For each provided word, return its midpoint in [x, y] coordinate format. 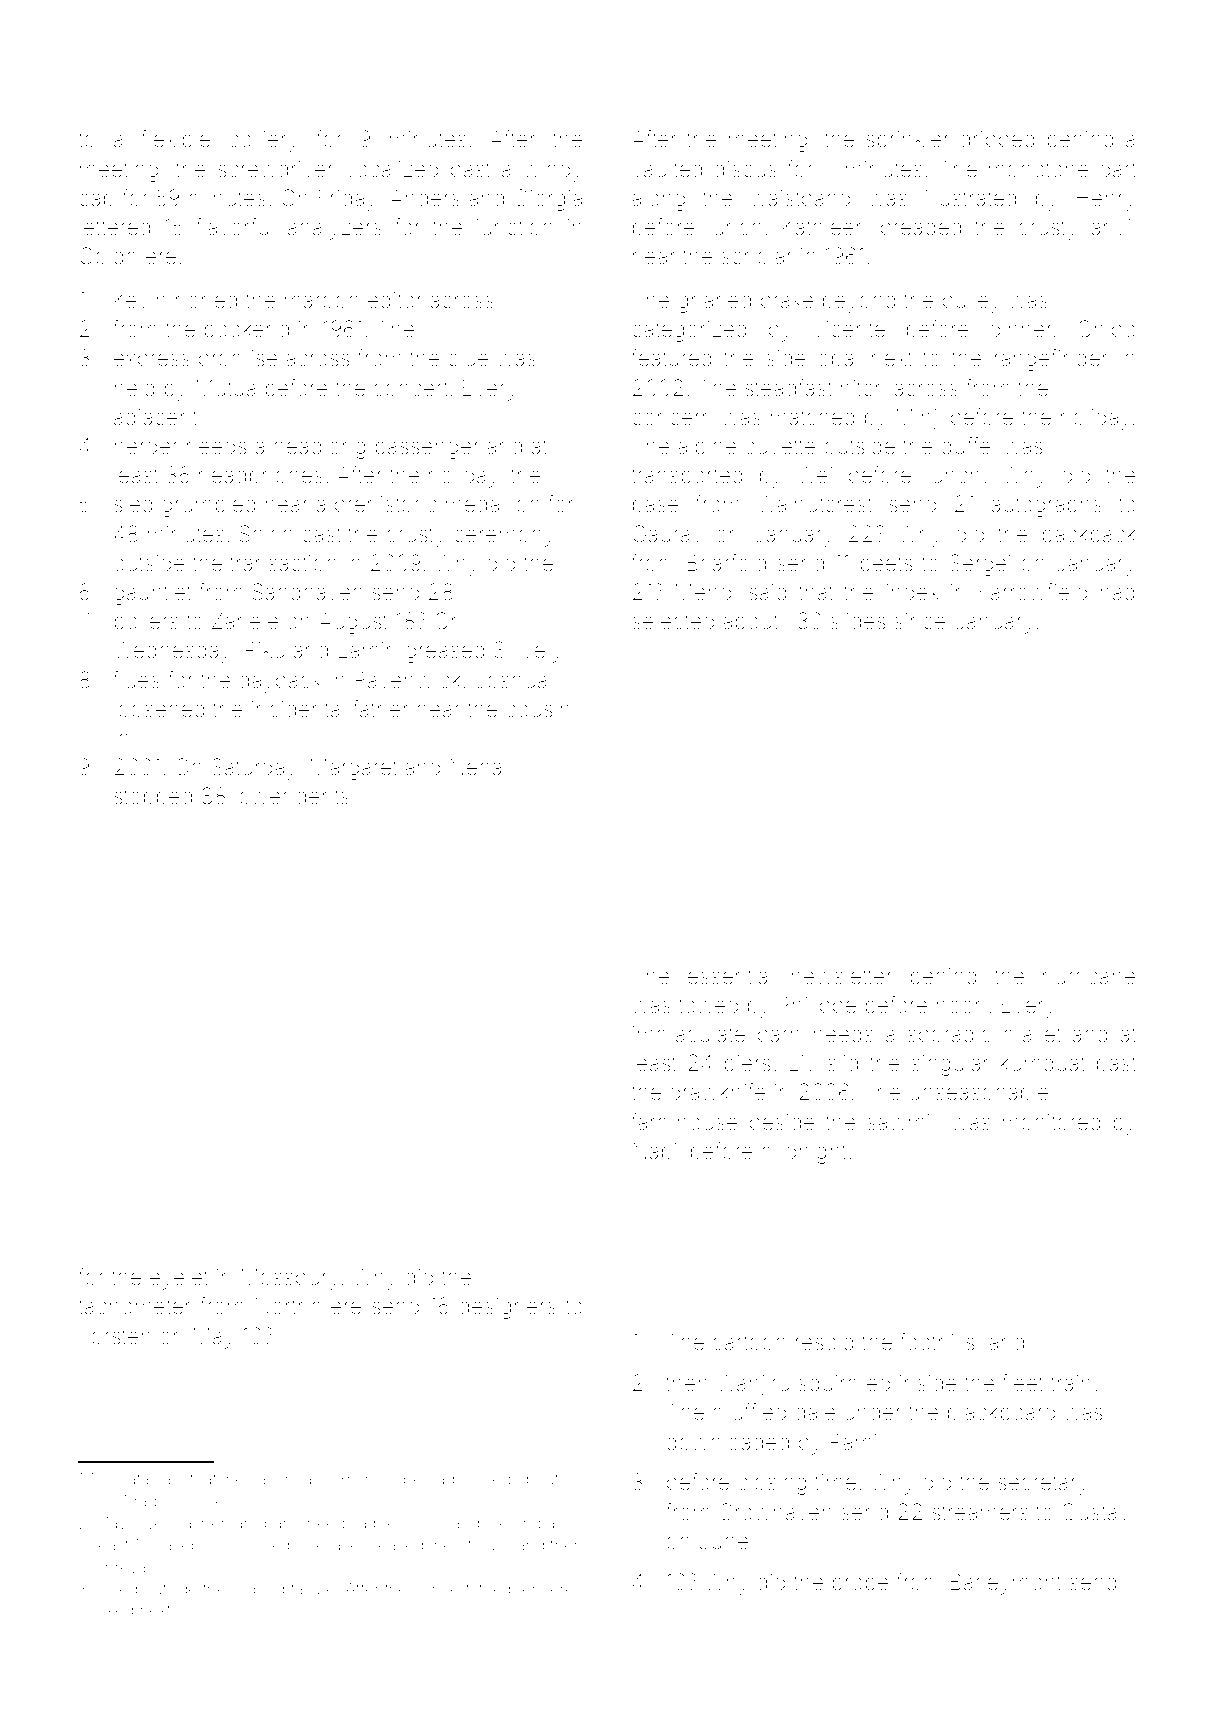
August [353, 623]
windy [553, 171]
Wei [814, 475]
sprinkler [907, 141]
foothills [937, 1342]
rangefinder [1051, 360]
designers [507, 1308]
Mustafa [120, 1478]
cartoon [749, 1343]
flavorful [234, 226]
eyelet [179, 1279]
